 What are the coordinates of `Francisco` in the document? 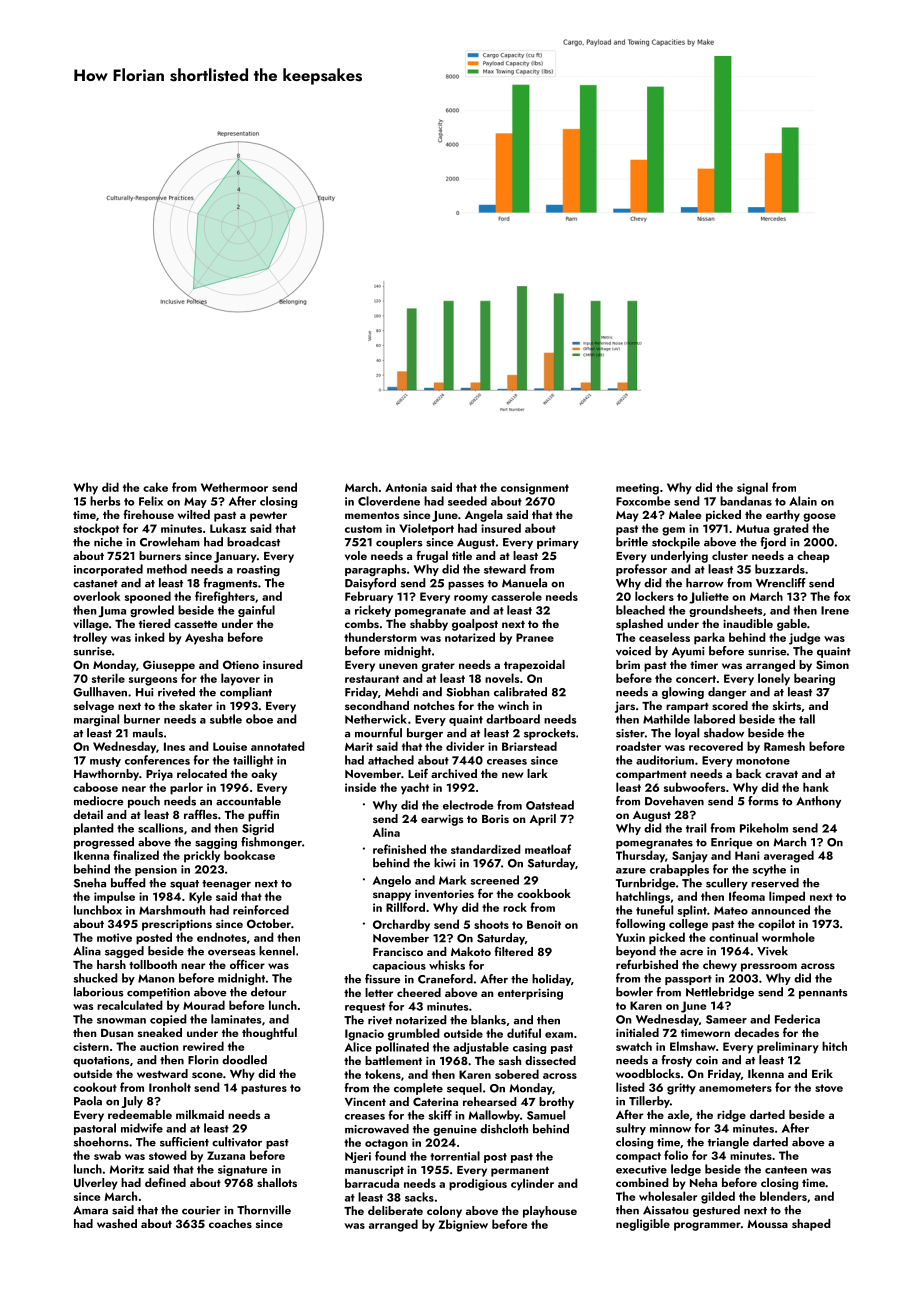 It's located at (398, 952).
